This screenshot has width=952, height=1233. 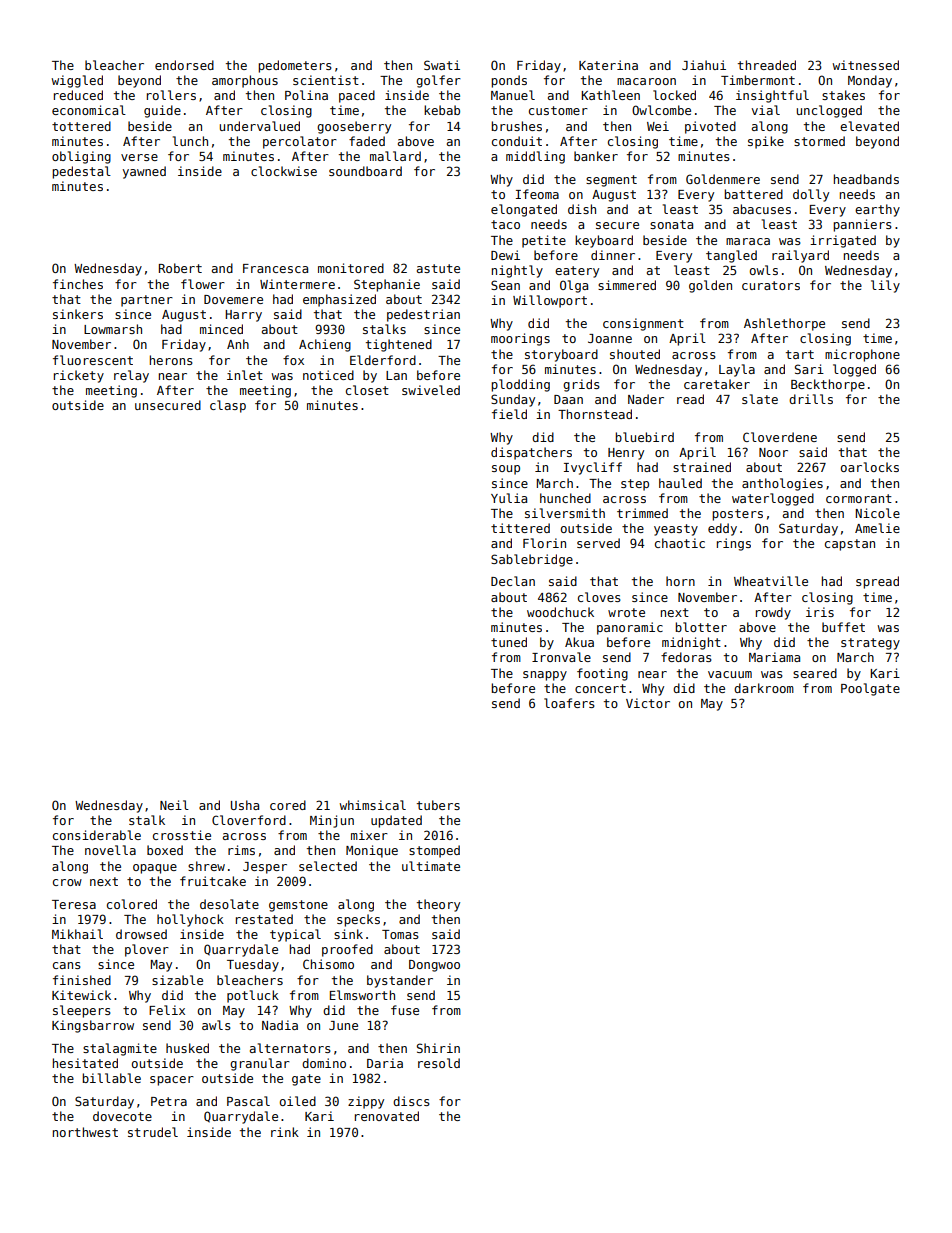 I want to click on seared, so click(x=815, y=673).
